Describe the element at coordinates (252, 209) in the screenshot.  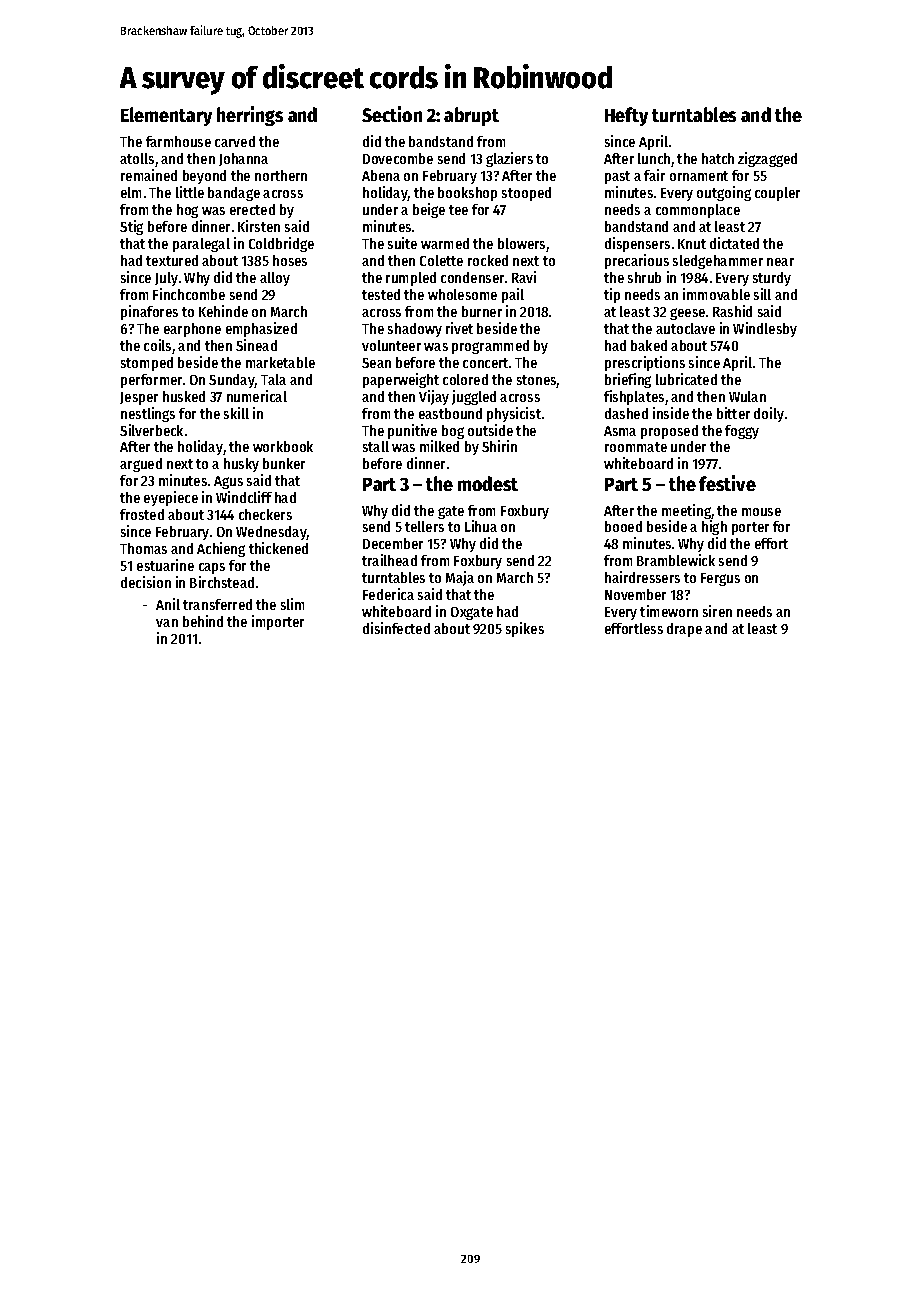
I see `erected` at that location.
